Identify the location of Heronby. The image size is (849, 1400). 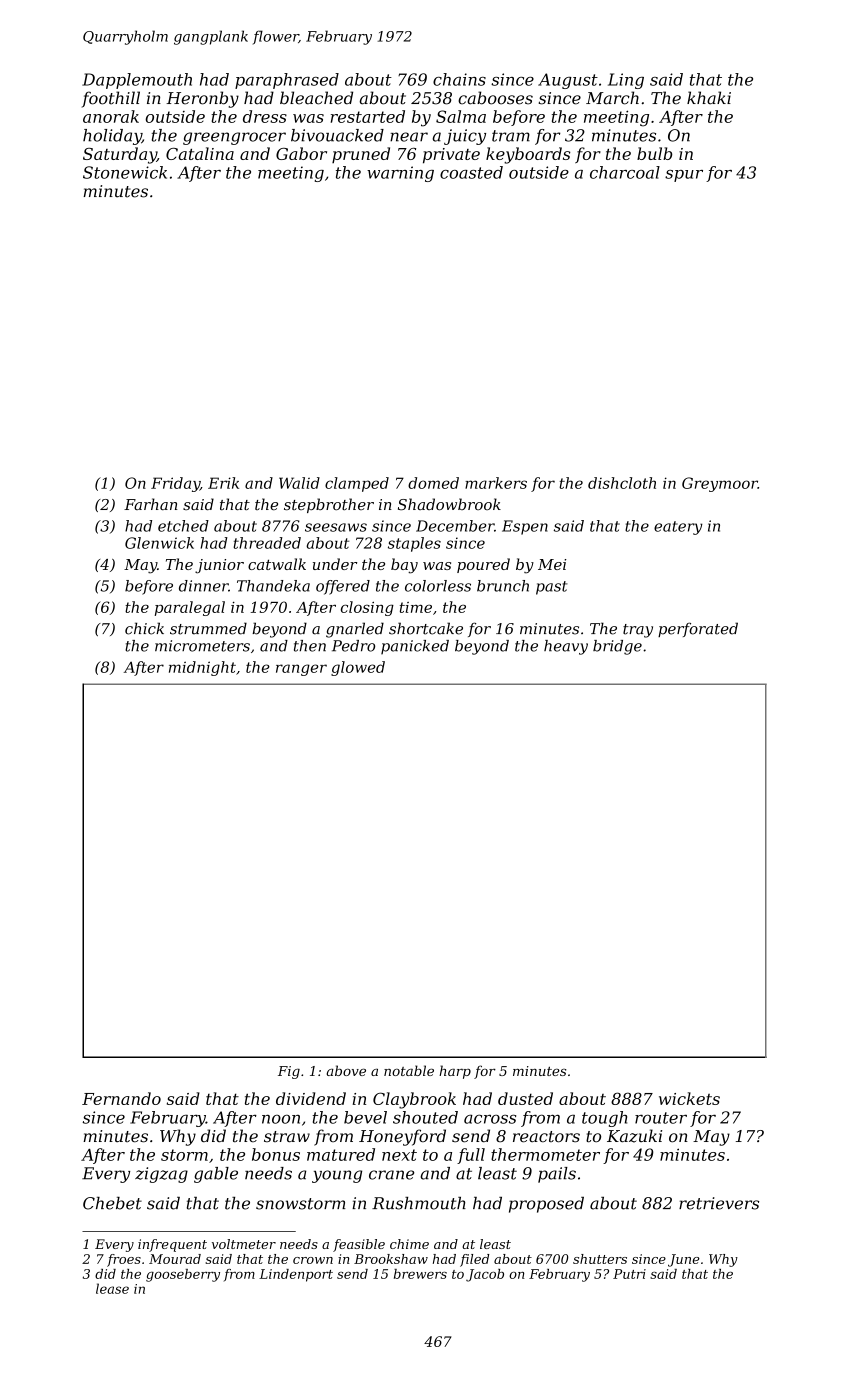
(202, 99).
